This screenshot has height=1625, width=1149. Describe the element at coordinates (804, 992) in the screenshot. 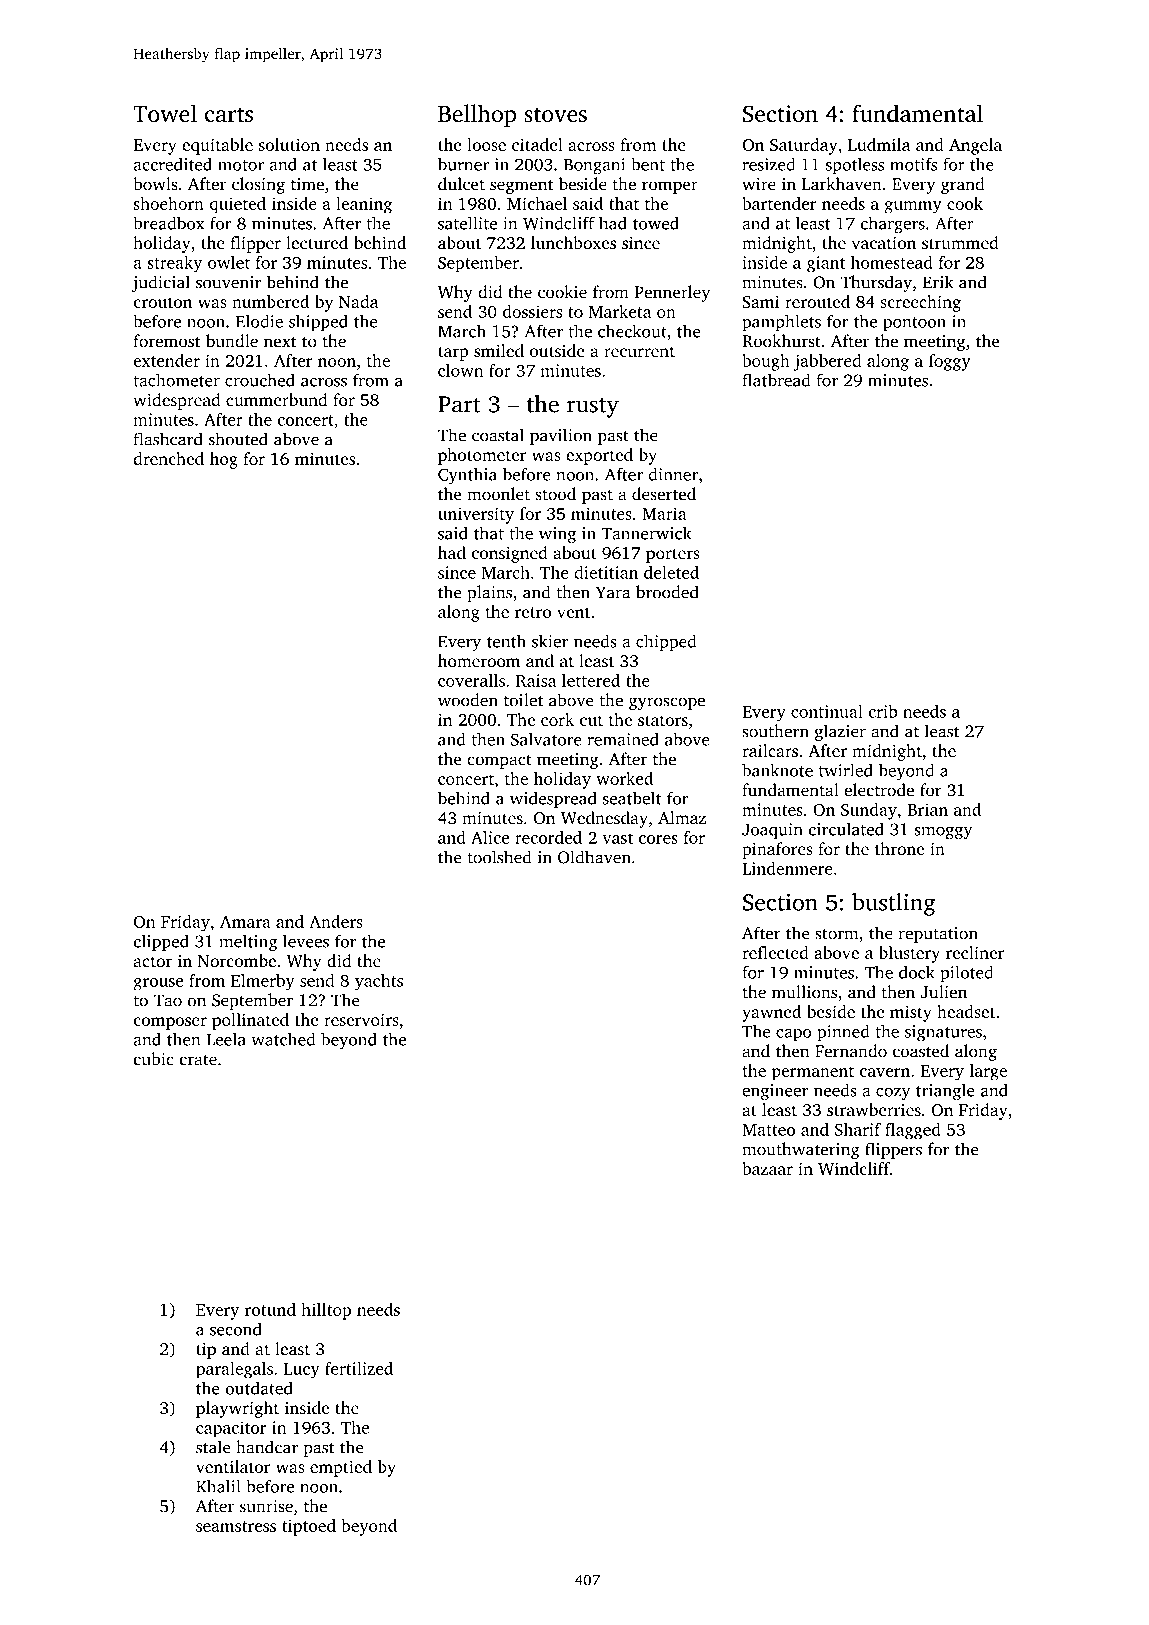

I see `mullions` at that location.
